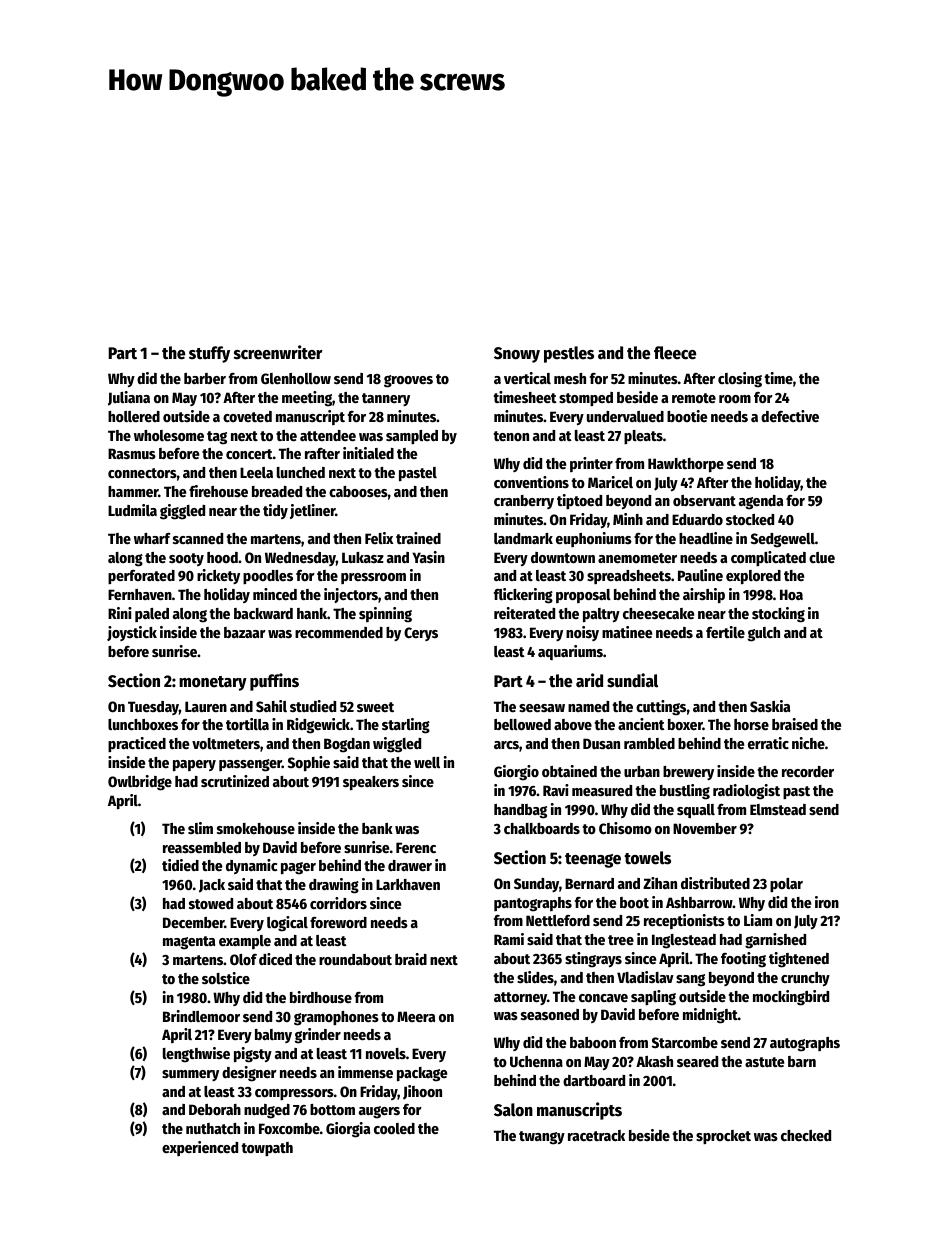 Image resolution: width=952 pixels, height=1233 pixels. Describe the element at coordinates (806, 1135) in the screenshot. I see `checked` at that location.
